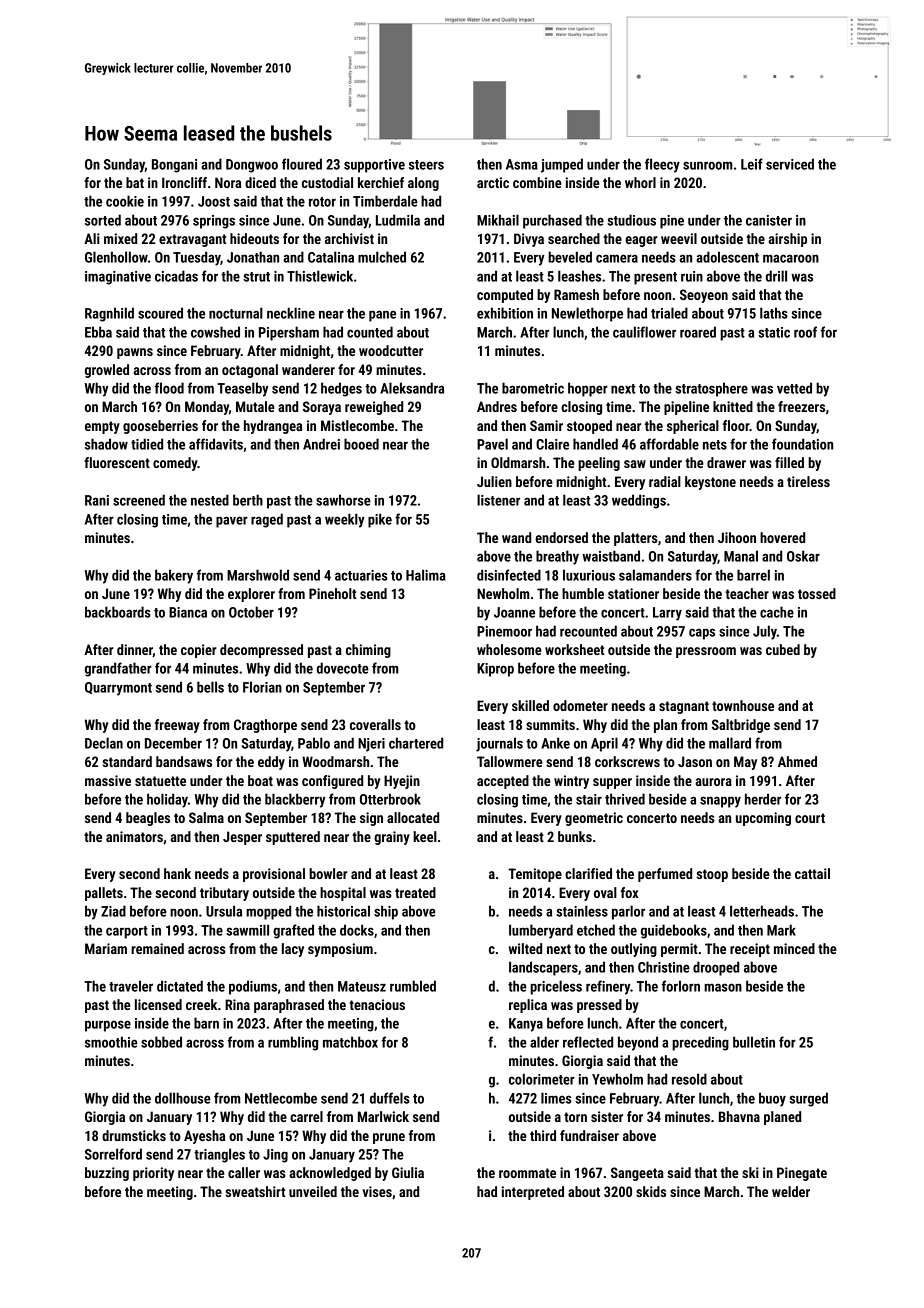 This document has width=924, height=1308. I want to click on Temitope, so click(535, 875).
